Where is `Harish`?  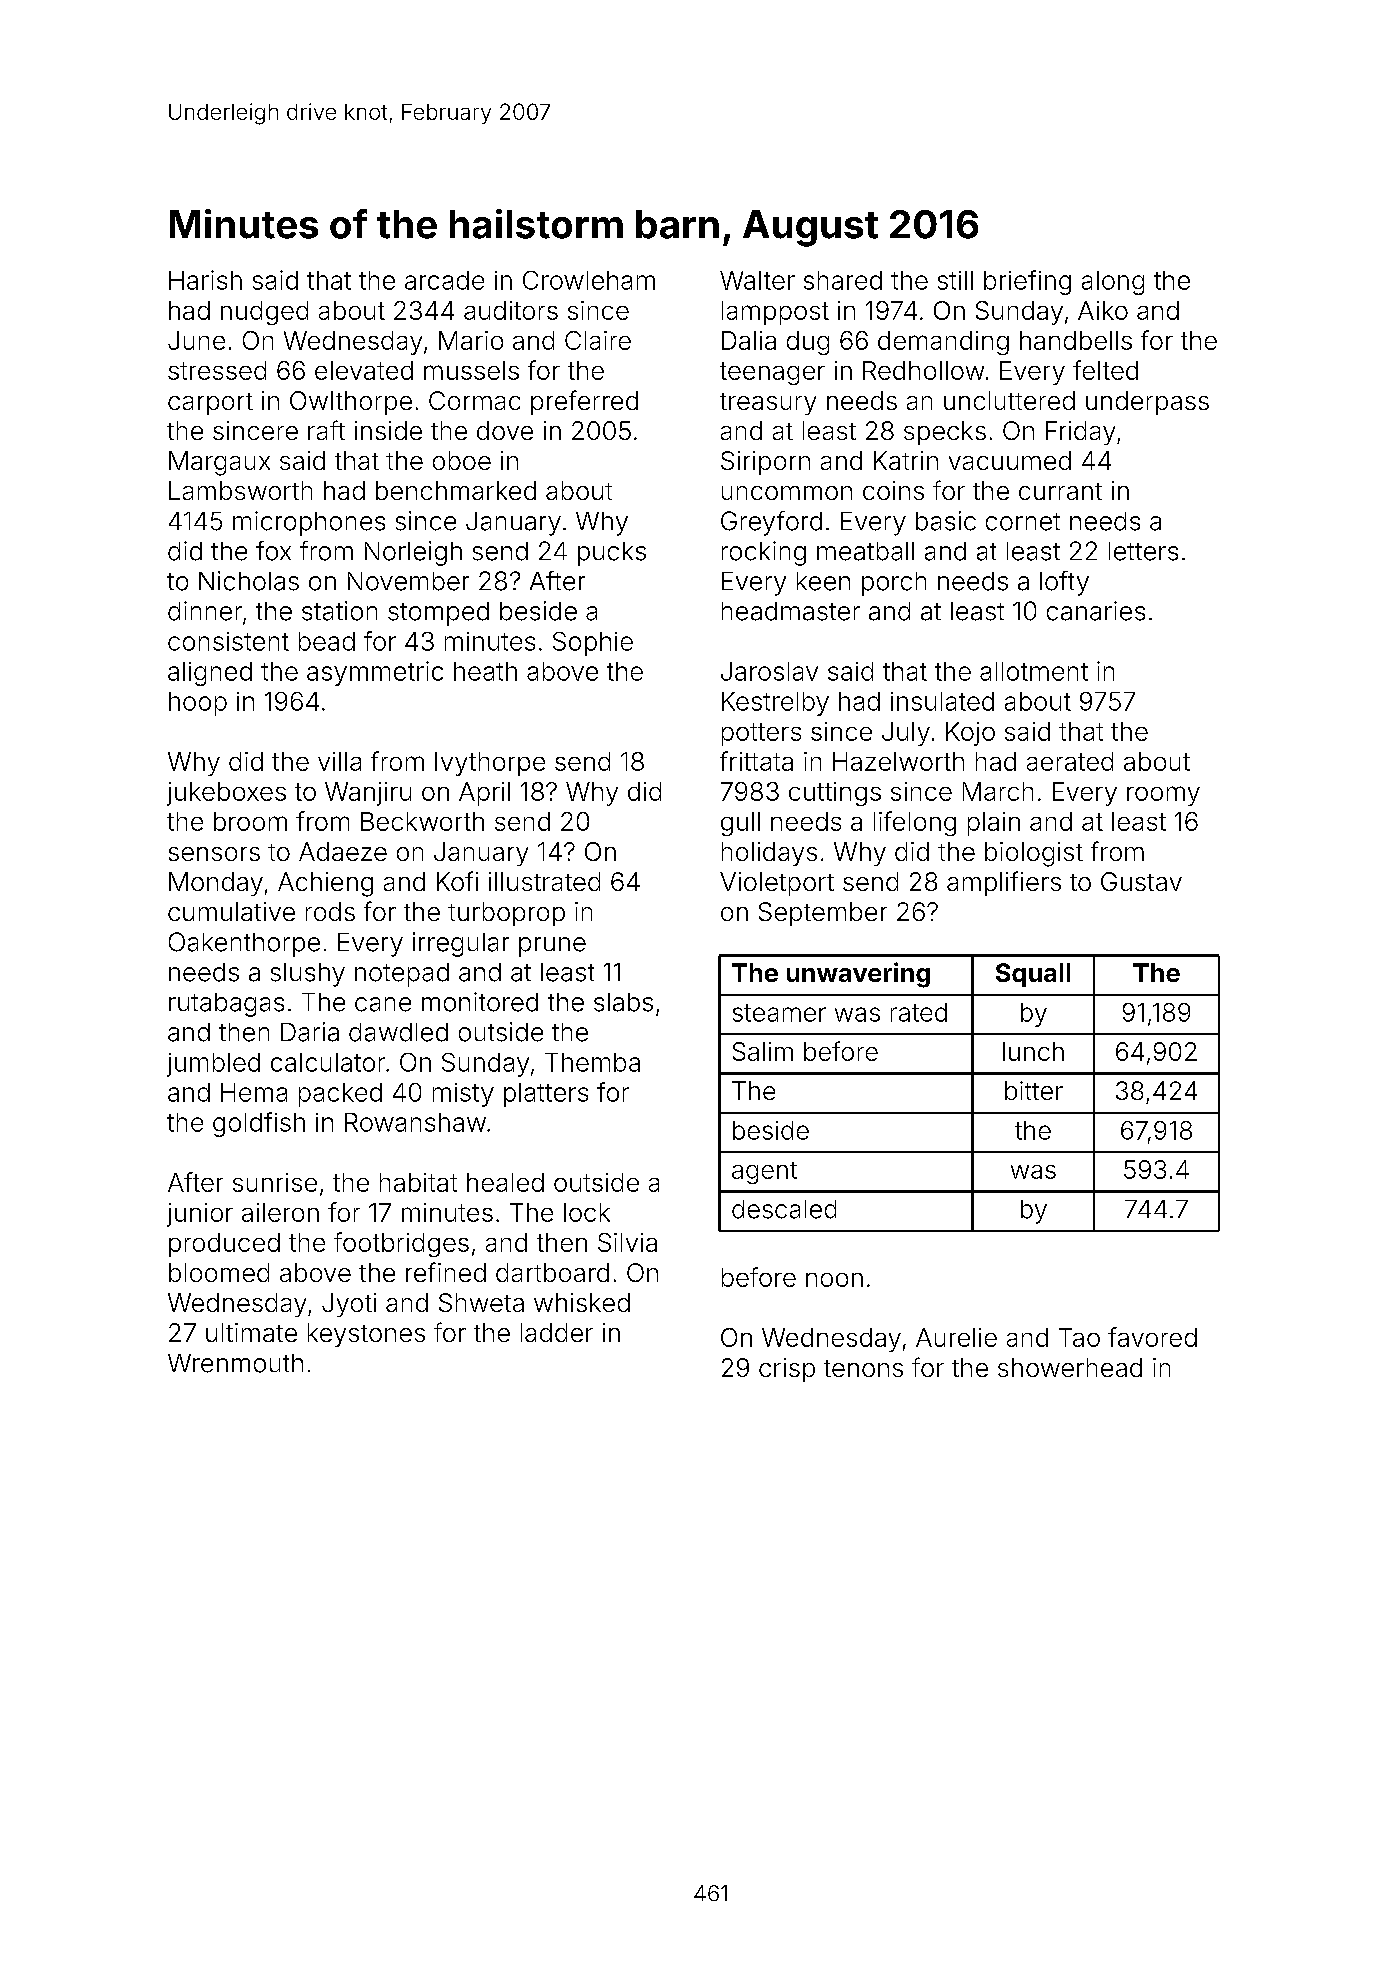
Harish is located at coordinates (205, 280).
